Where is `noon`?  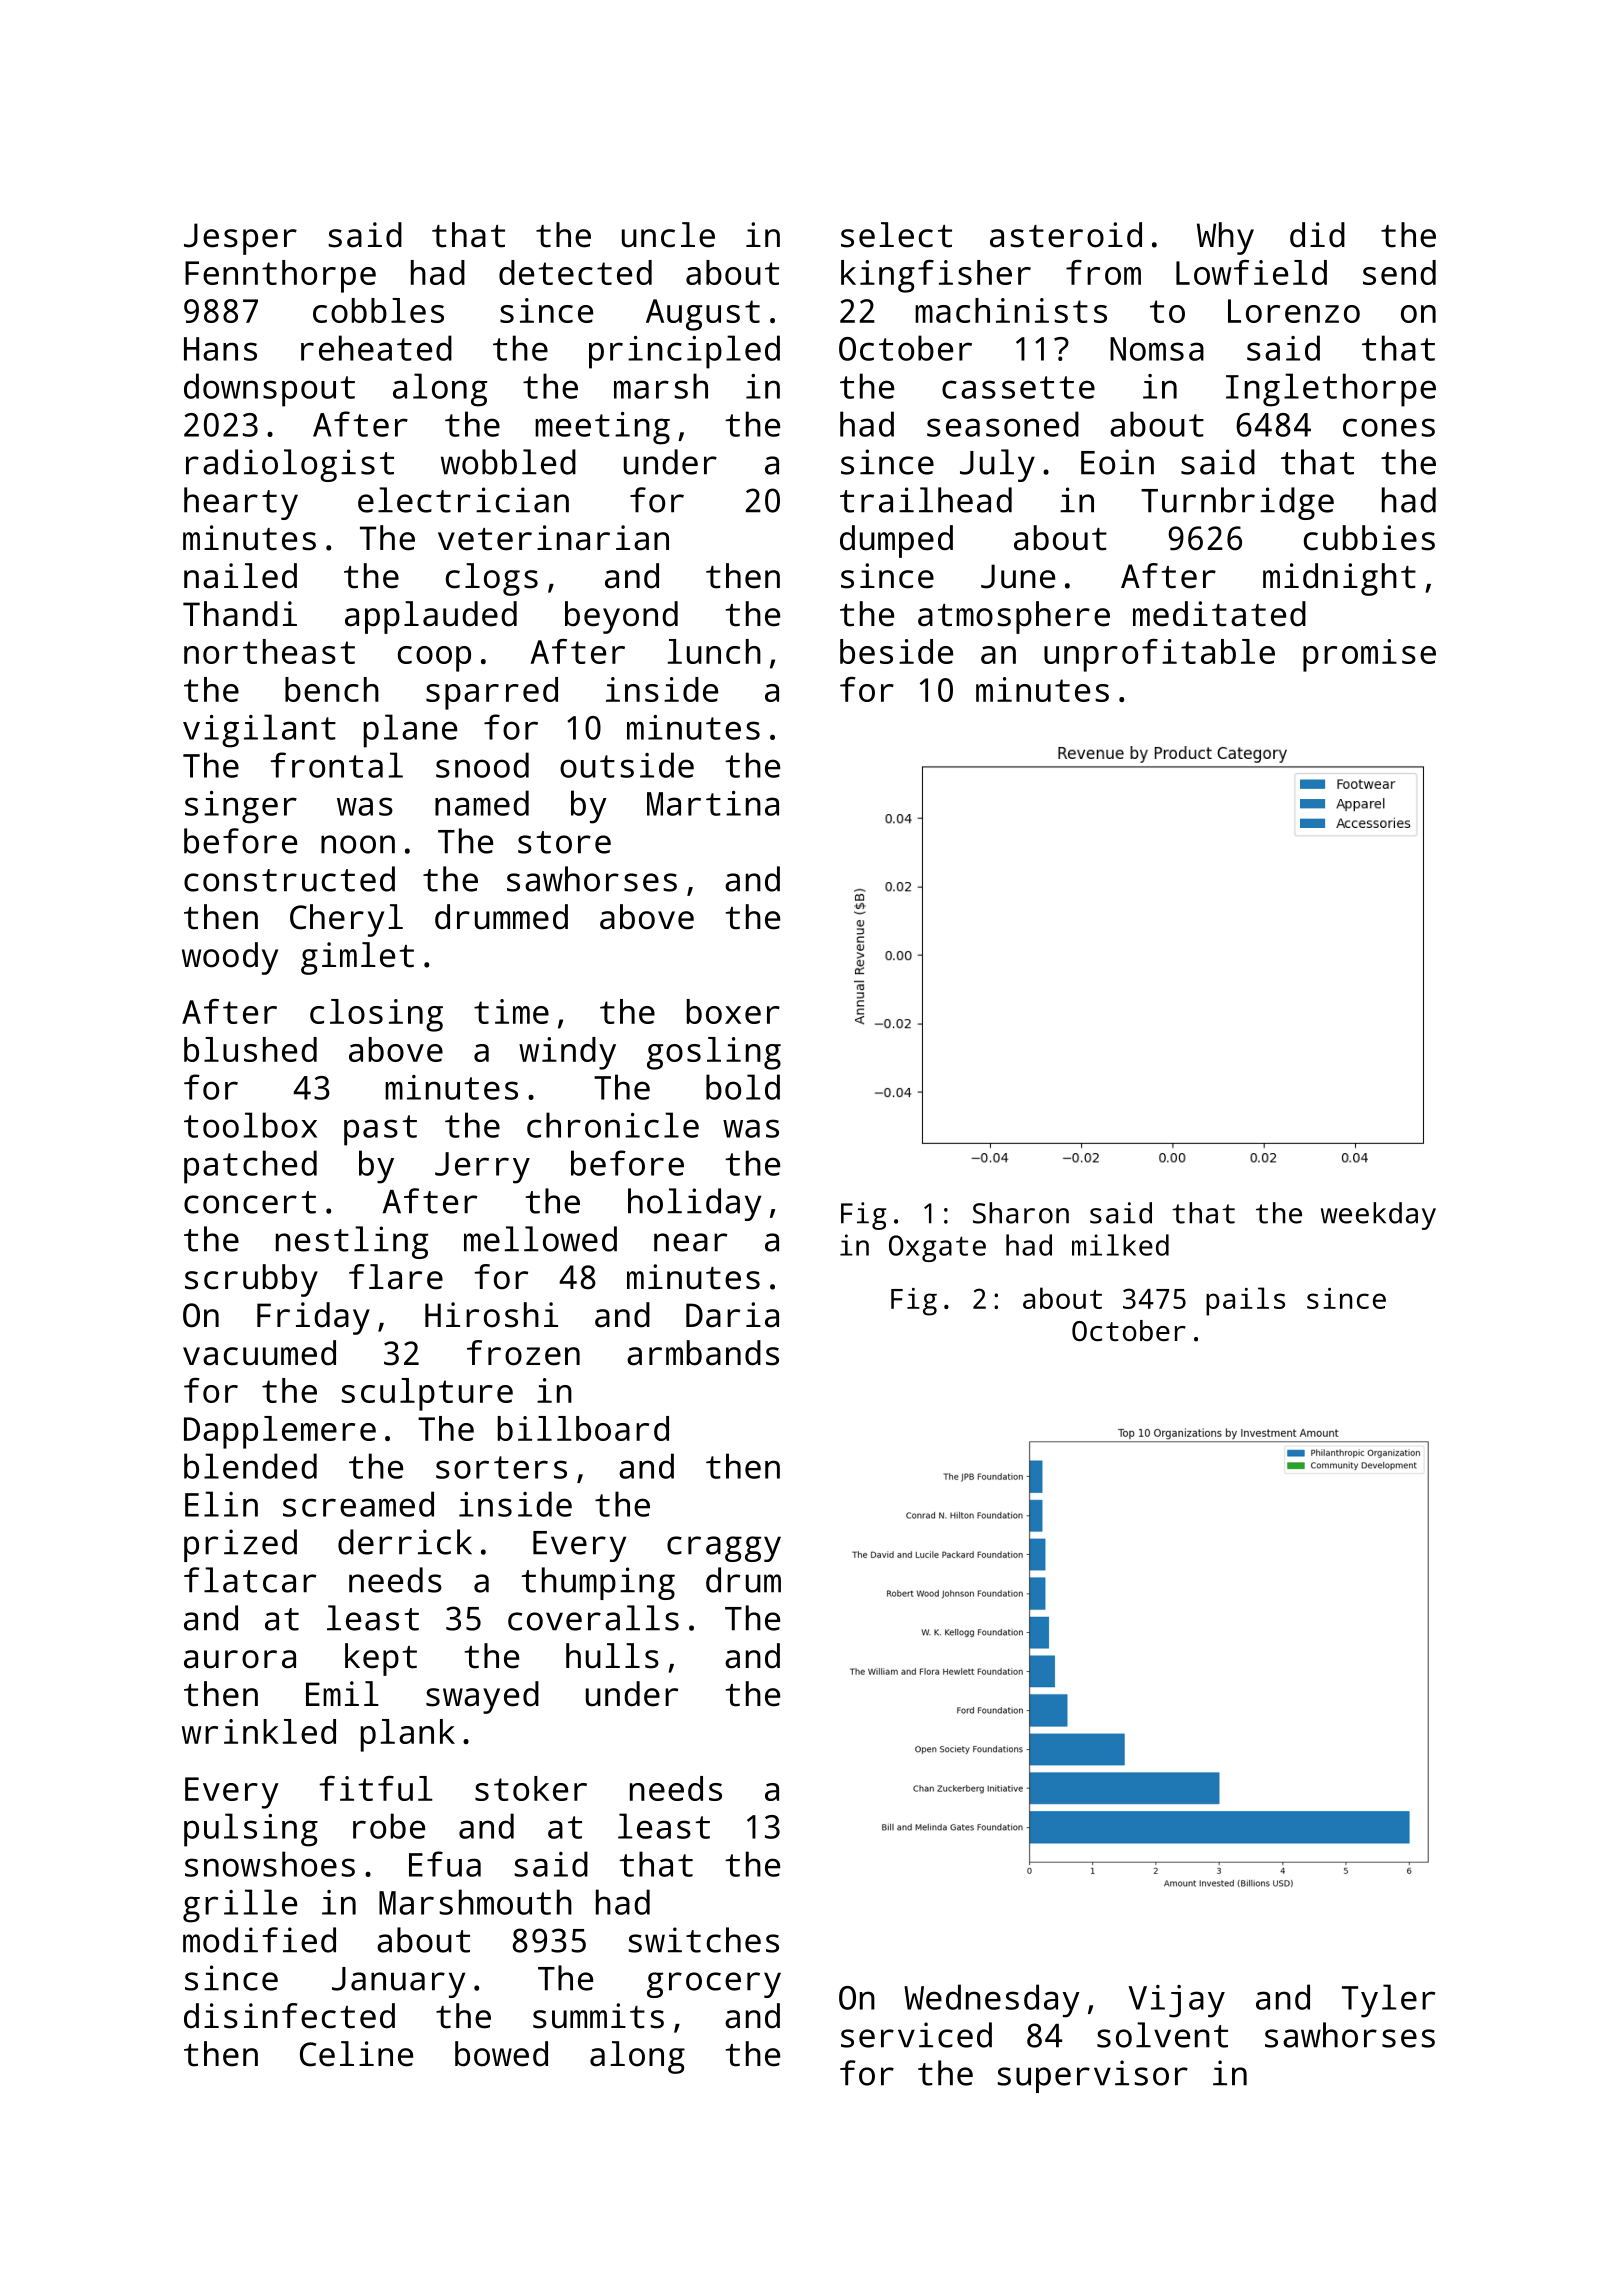 noon is located at coordinates (358, 844).
